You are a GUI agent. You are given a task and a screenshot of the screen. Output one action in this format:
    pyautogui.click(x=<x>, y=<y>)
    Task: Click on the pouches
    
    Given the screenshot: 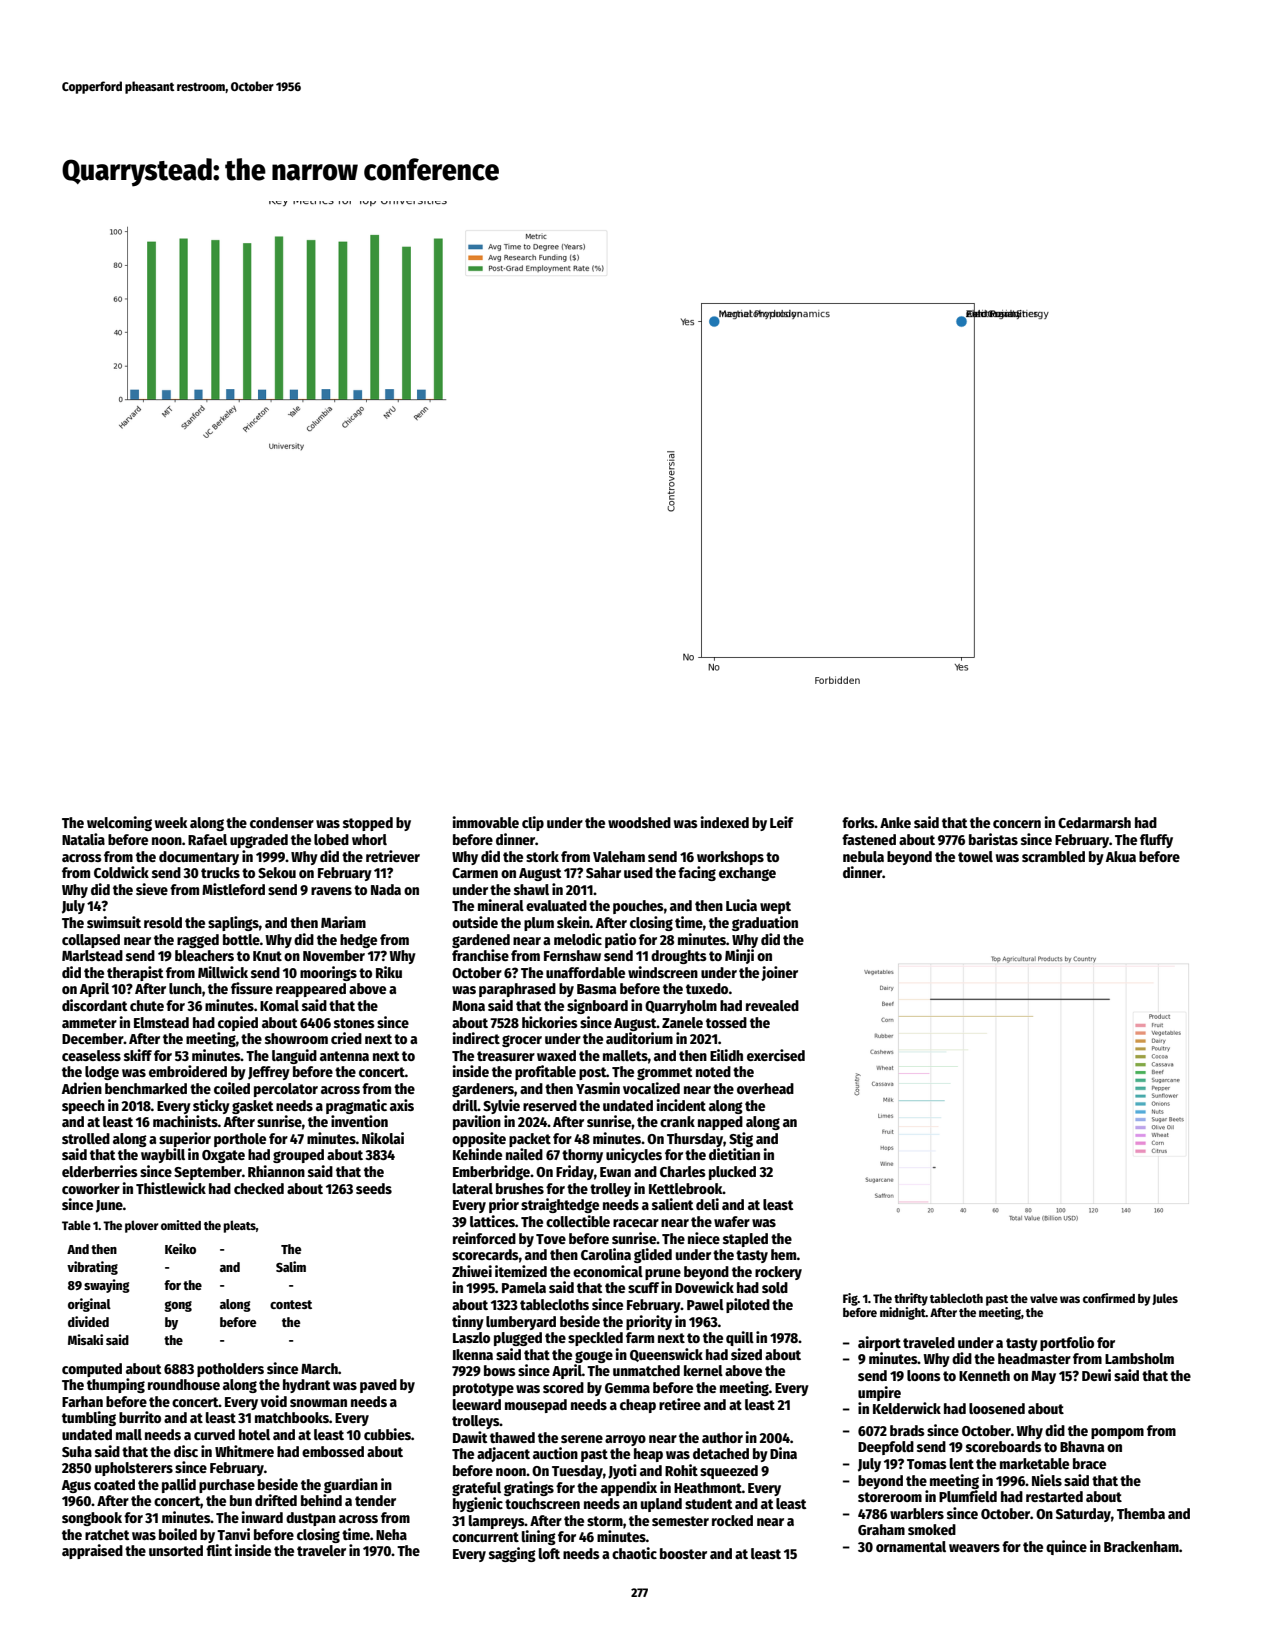 What is the action you would take?
    pyautogui.click(x=638, y=907)
